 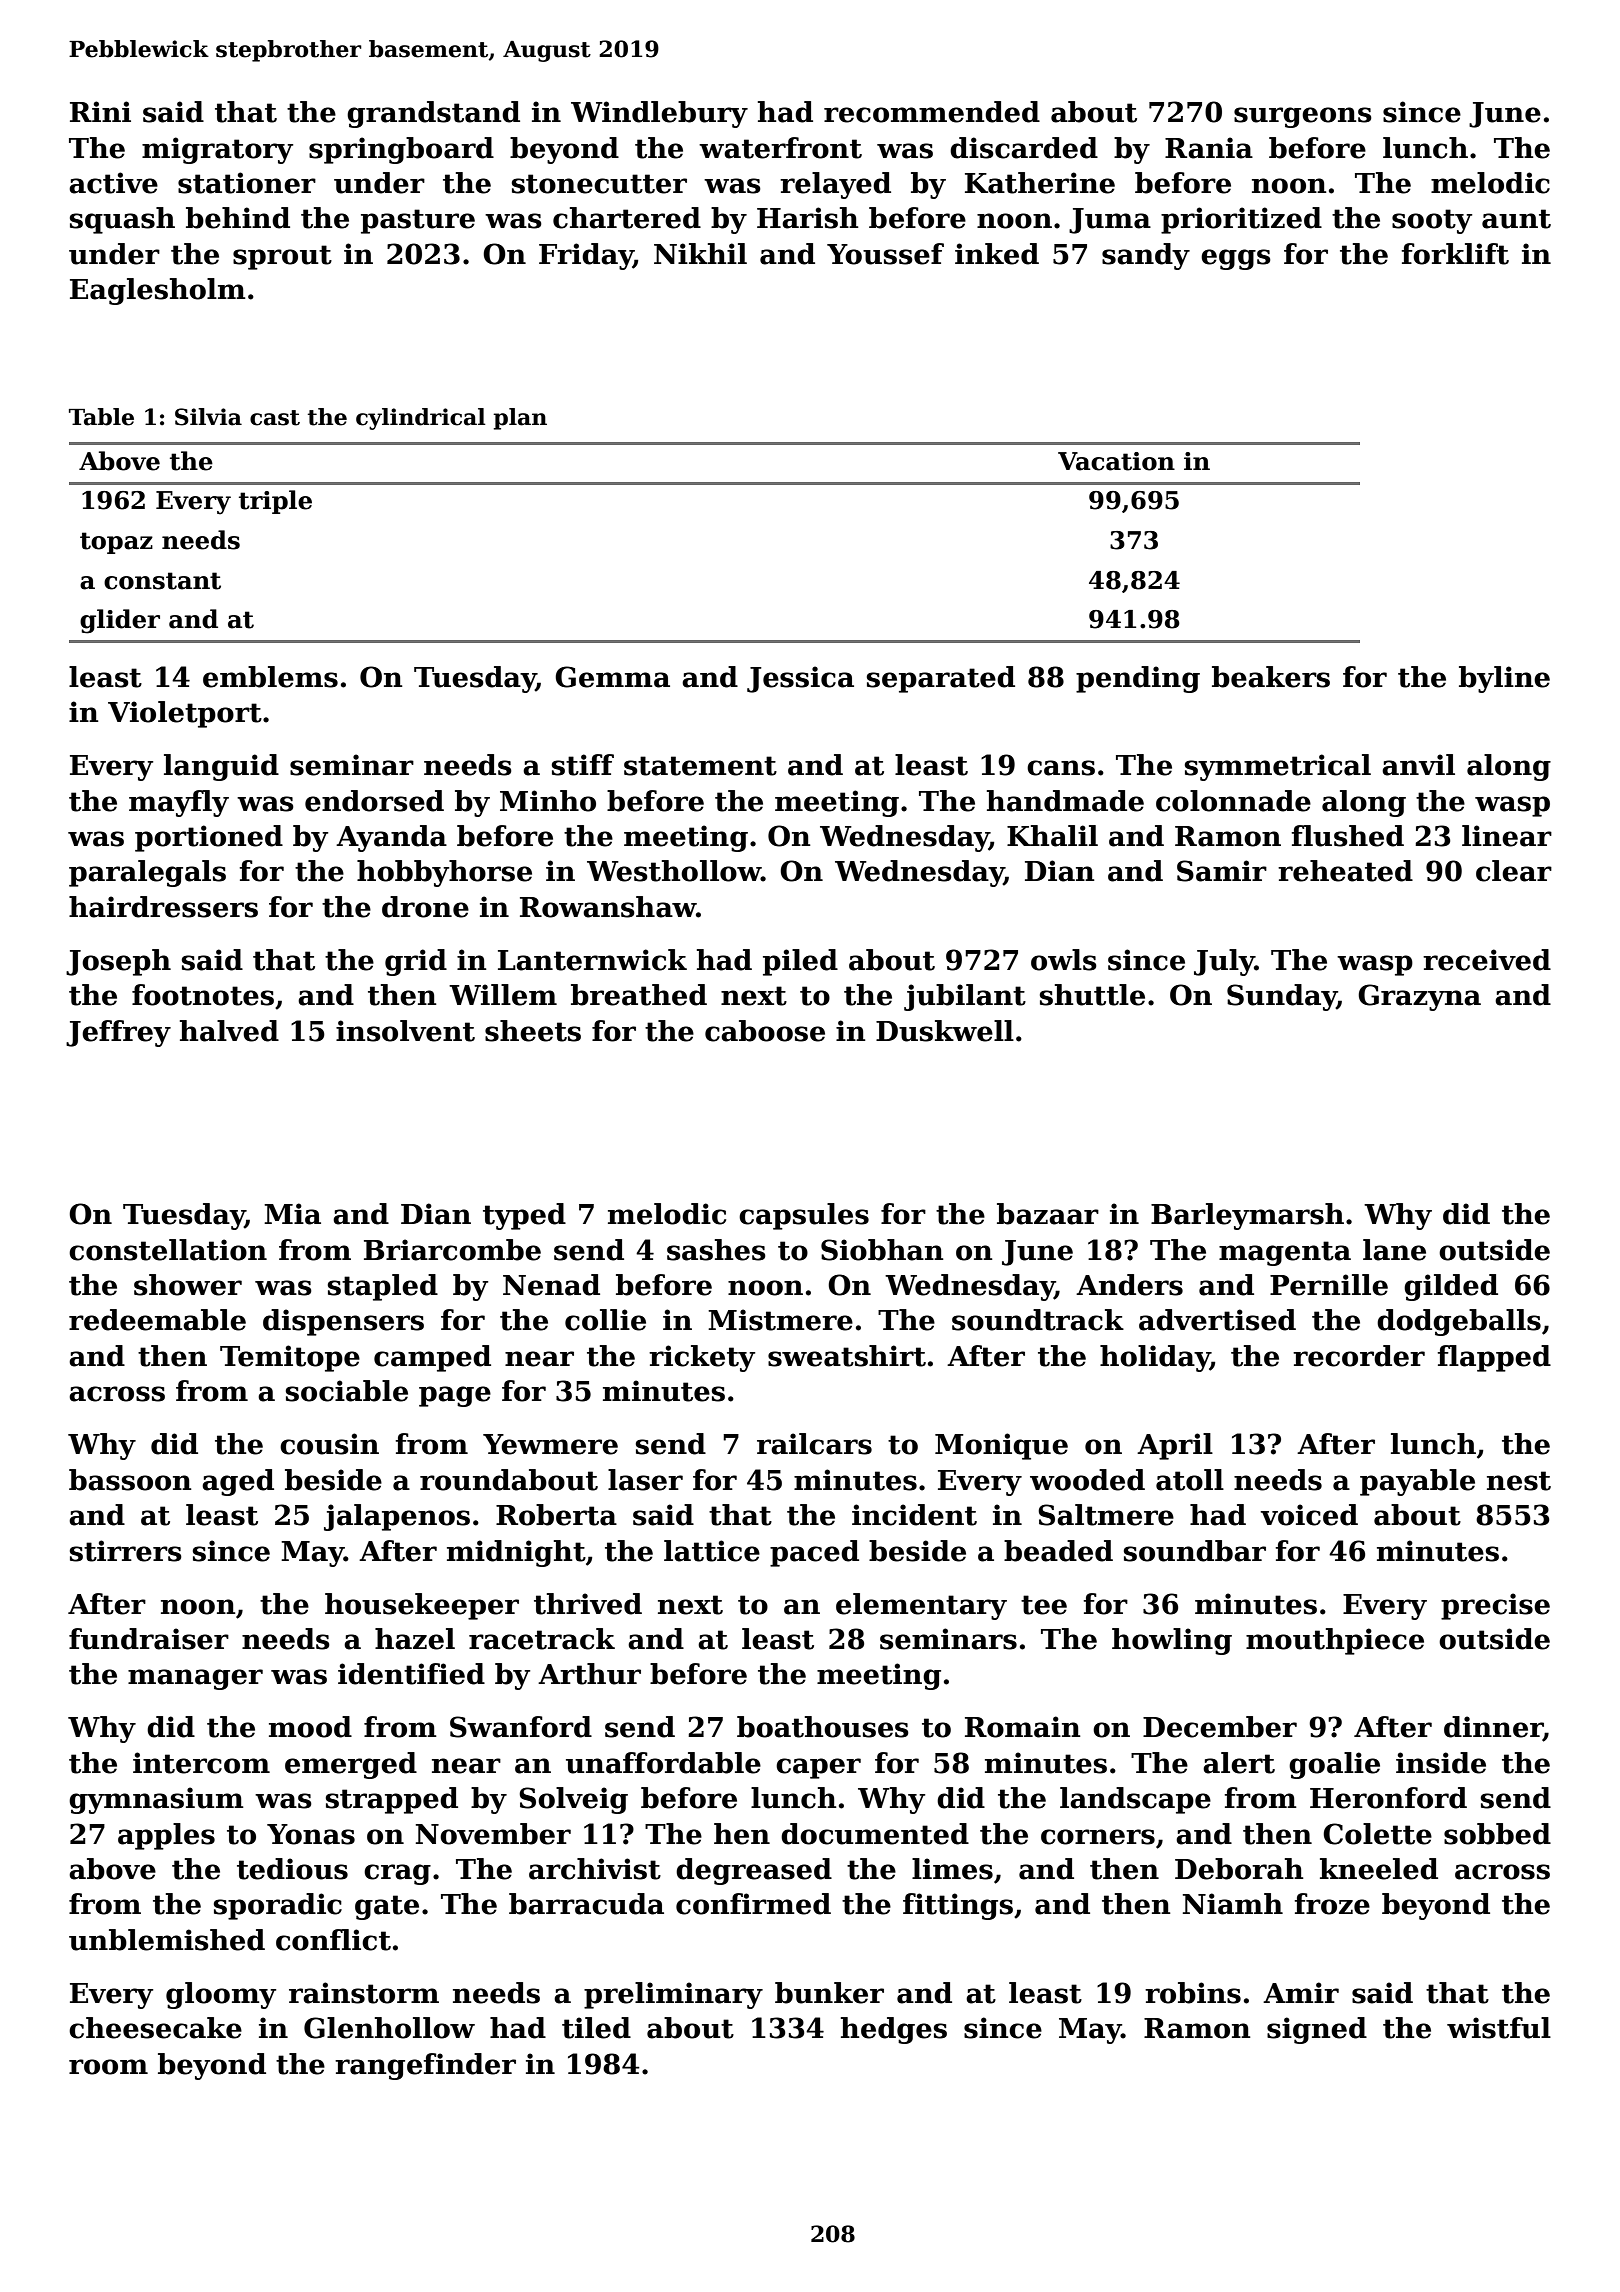 I want to click on glider, so click(x=120, y=621).
